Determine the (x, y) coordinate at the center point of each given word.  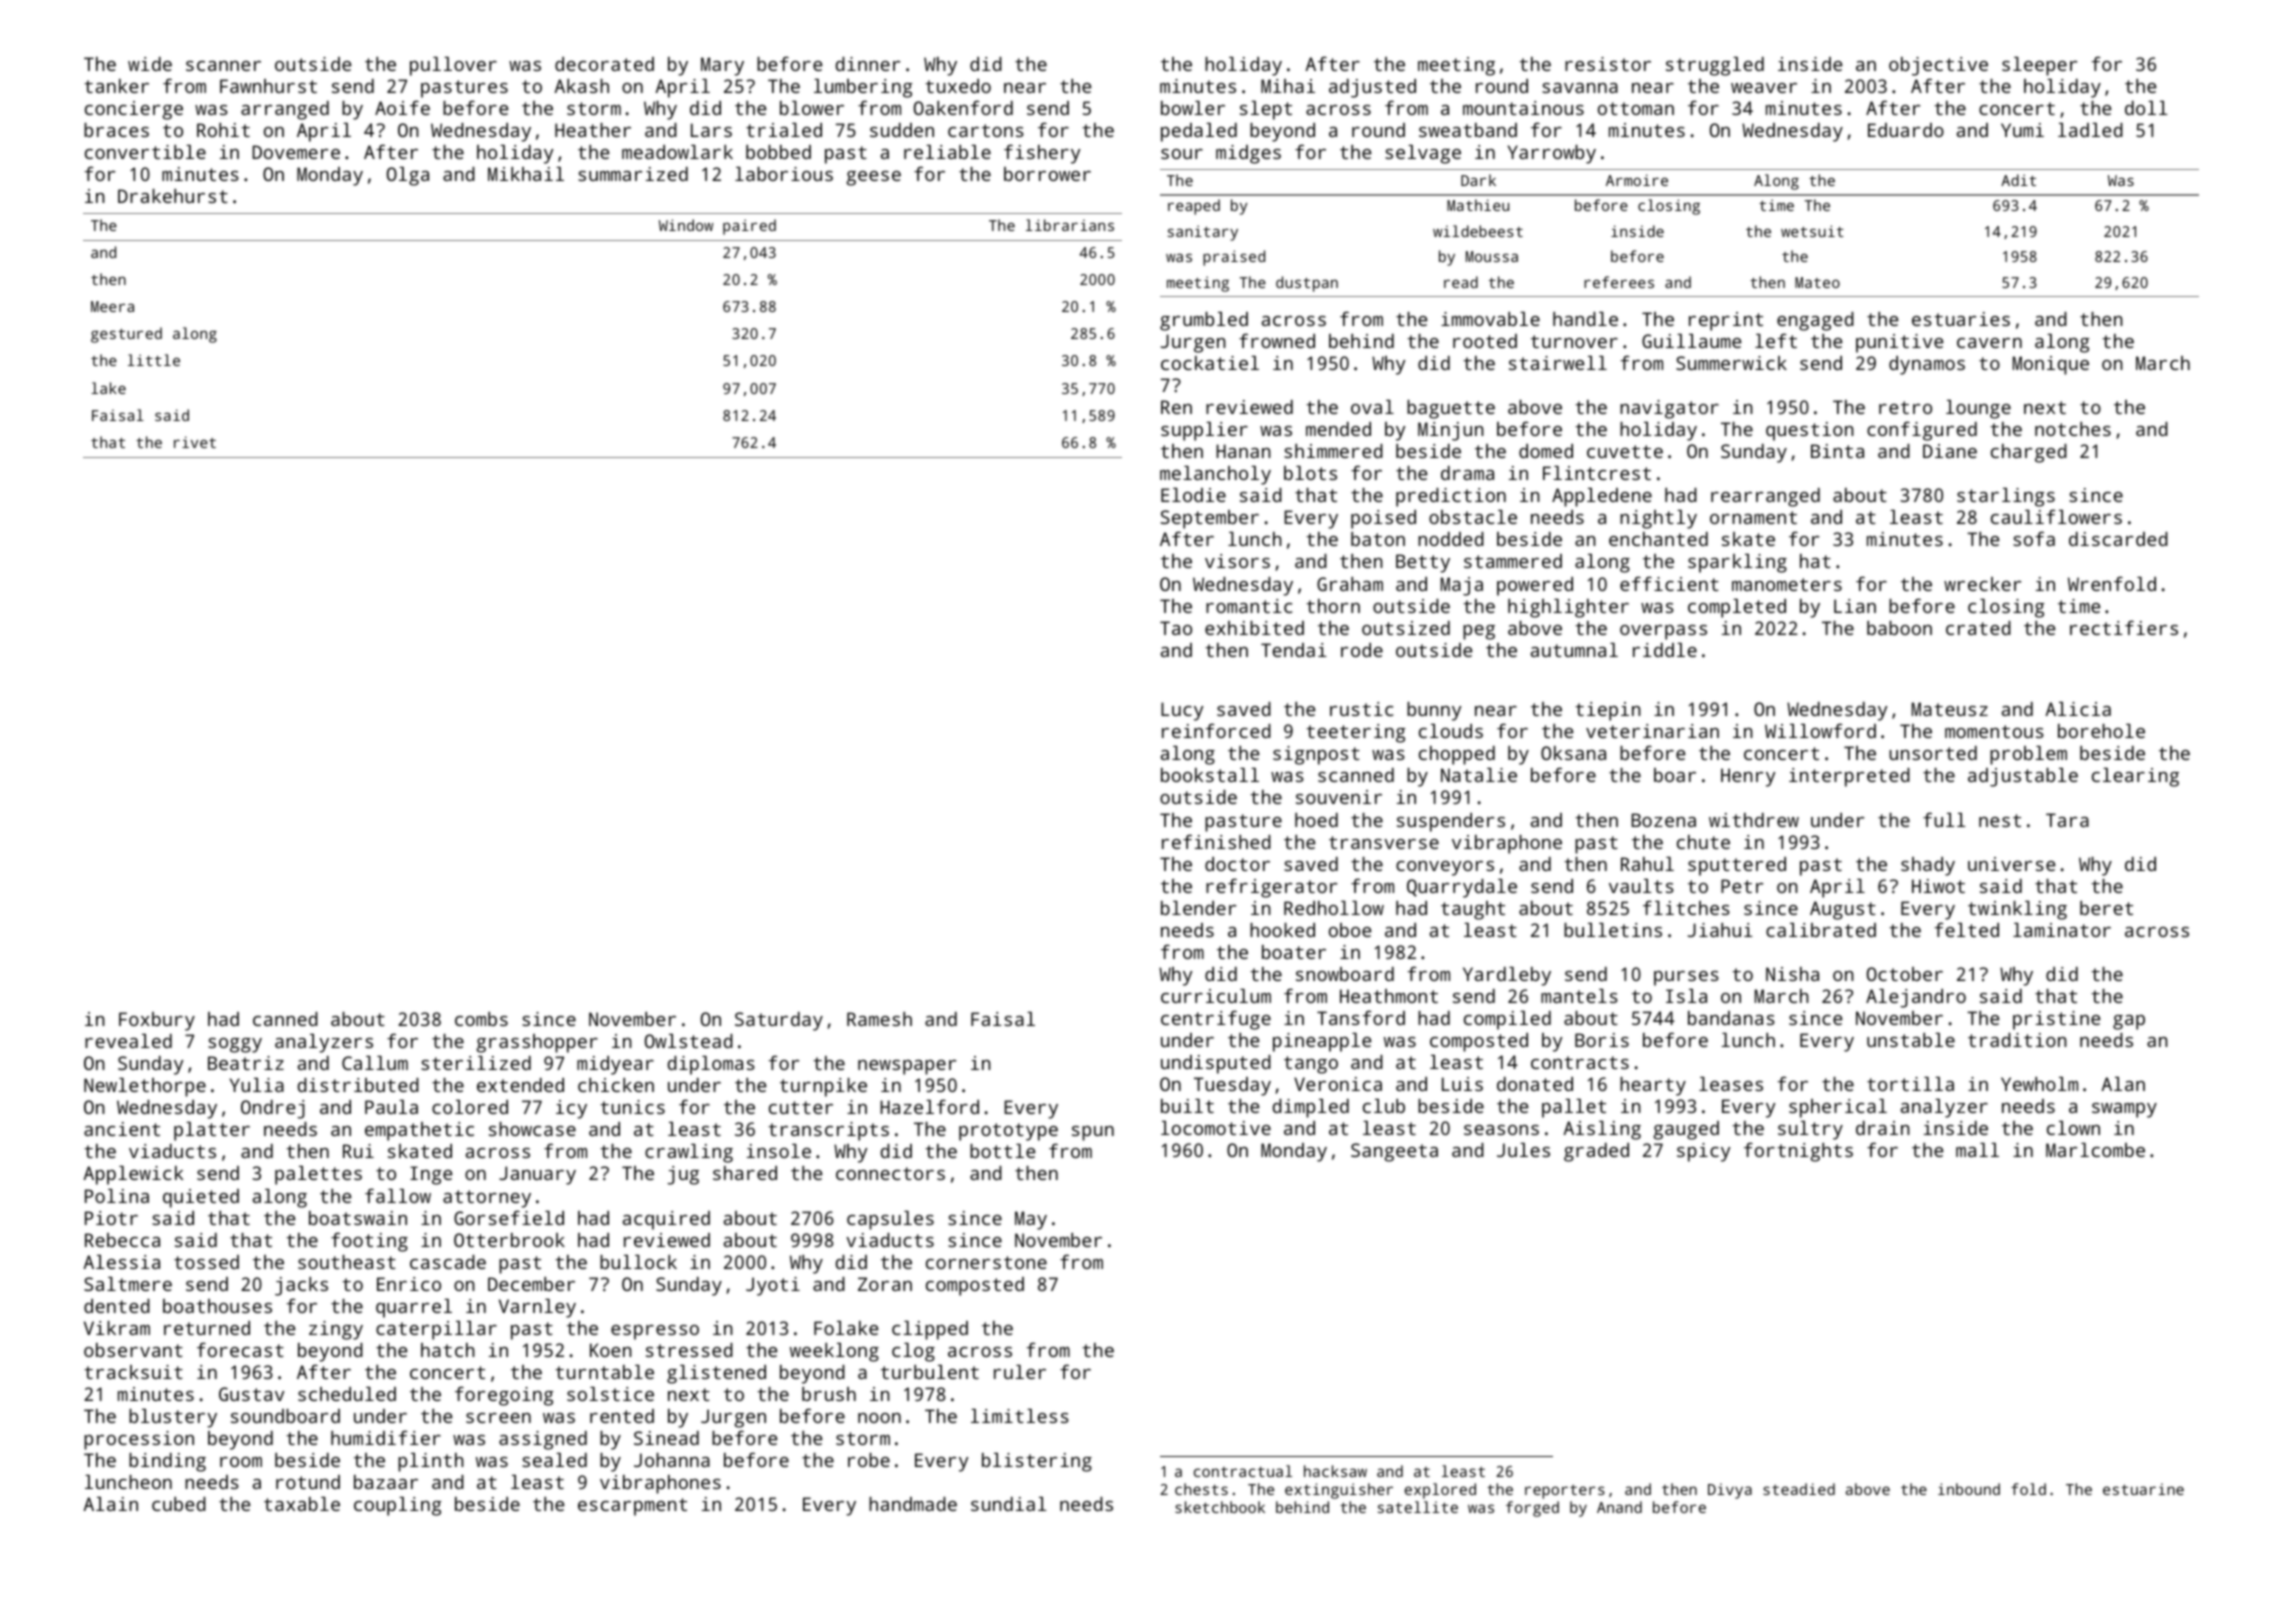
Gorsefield (509, 1217)
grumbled (1204, 321)
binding (167, 1462)
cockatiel (1210, 363)
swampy (2124, 1110)
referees (1619, 282)
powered (1535, 586)
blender (1199, 908)
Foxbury (157, 1021)
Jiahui (1720, 930)
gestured (126, 335)
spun (1093, 1133)
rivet (195, 442)
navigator (1669, 409)
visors (1237, 561)
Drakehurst (173, 196)
